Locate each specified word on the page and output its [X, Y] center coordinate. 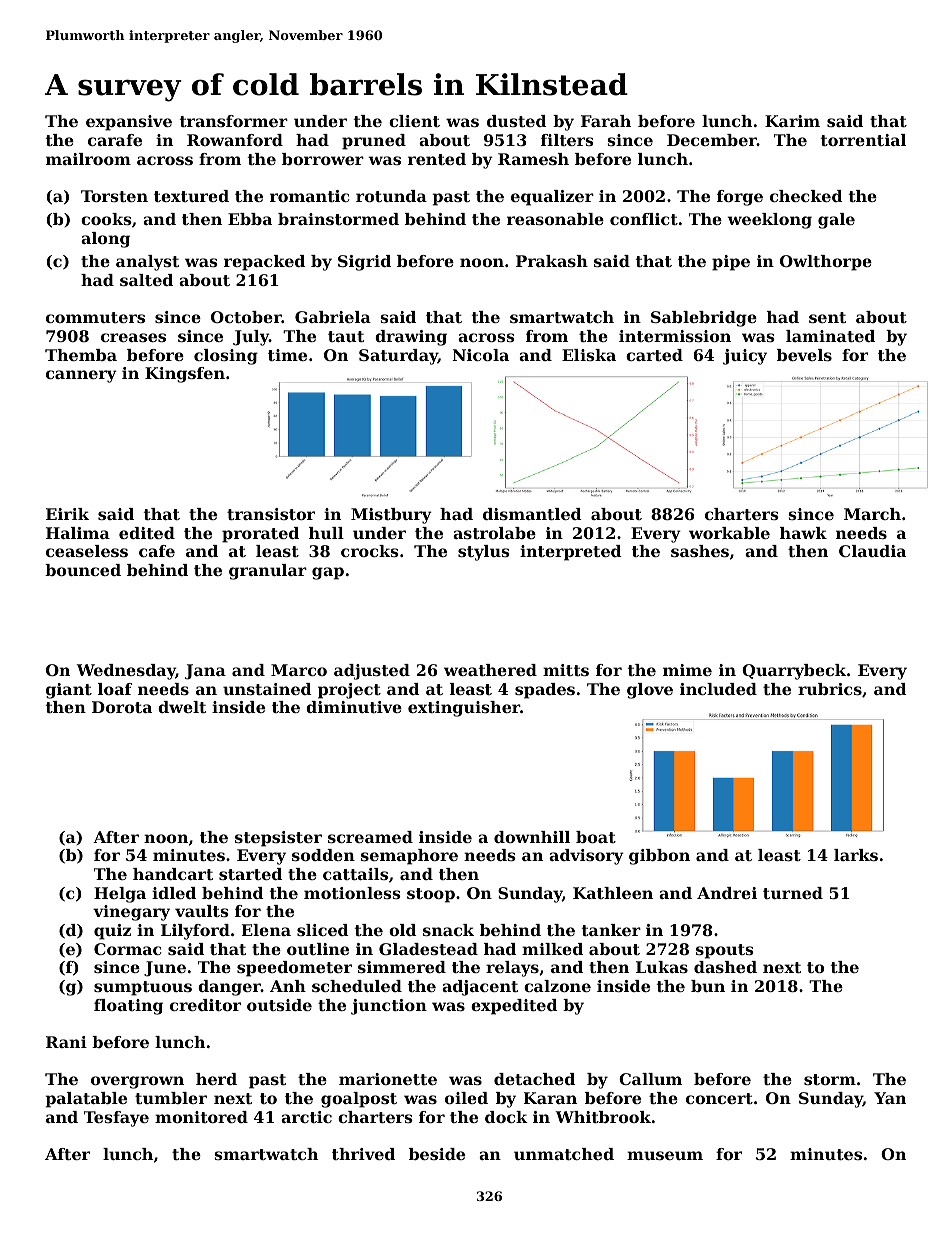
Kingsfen [185, 375]
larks [856, 855]
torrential [863, 140]
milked [552, 949]
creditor [205, 1005]
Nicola [480, 355]
